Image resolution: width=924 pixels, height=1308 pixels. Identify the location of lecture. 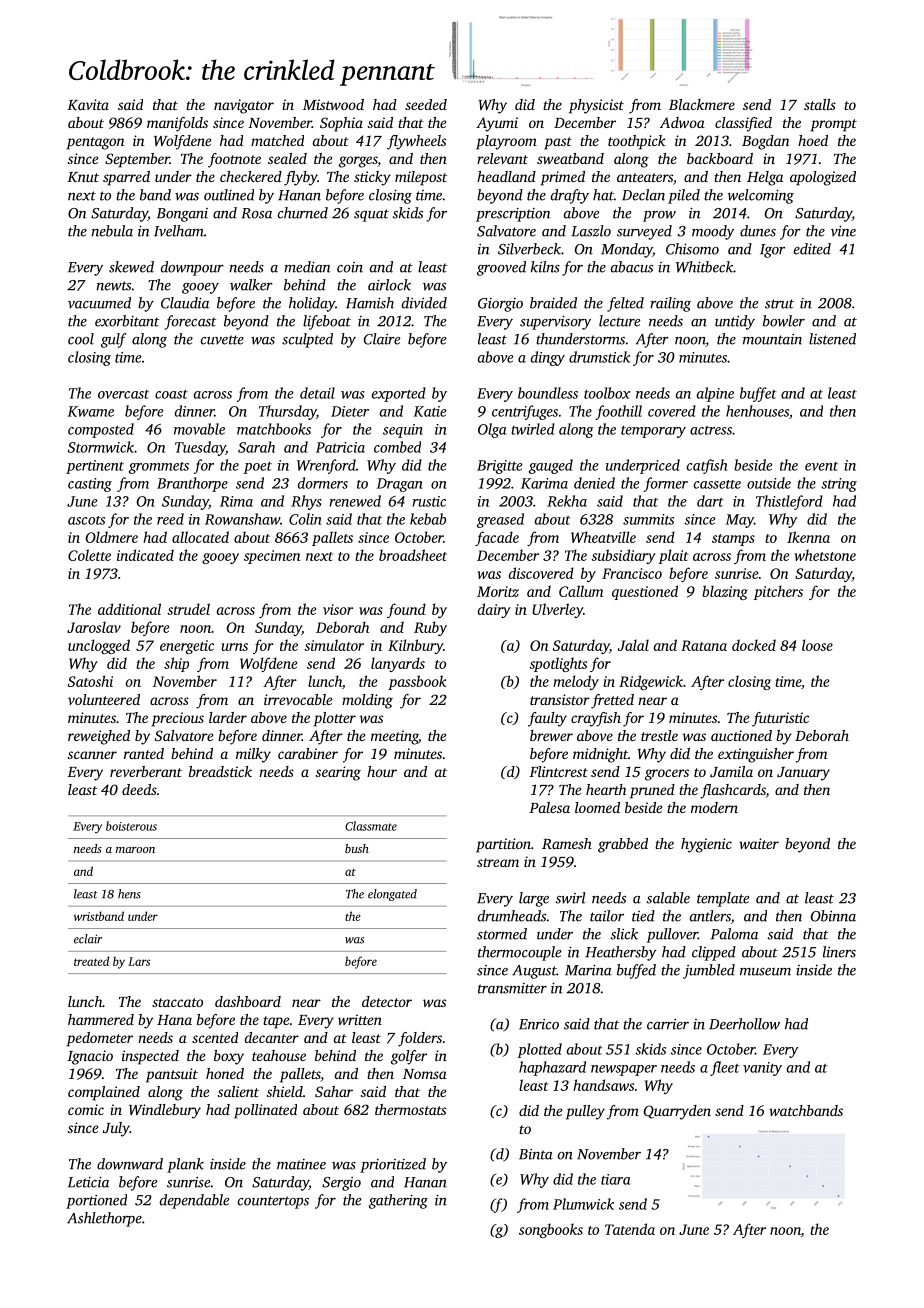
(620, 321).
